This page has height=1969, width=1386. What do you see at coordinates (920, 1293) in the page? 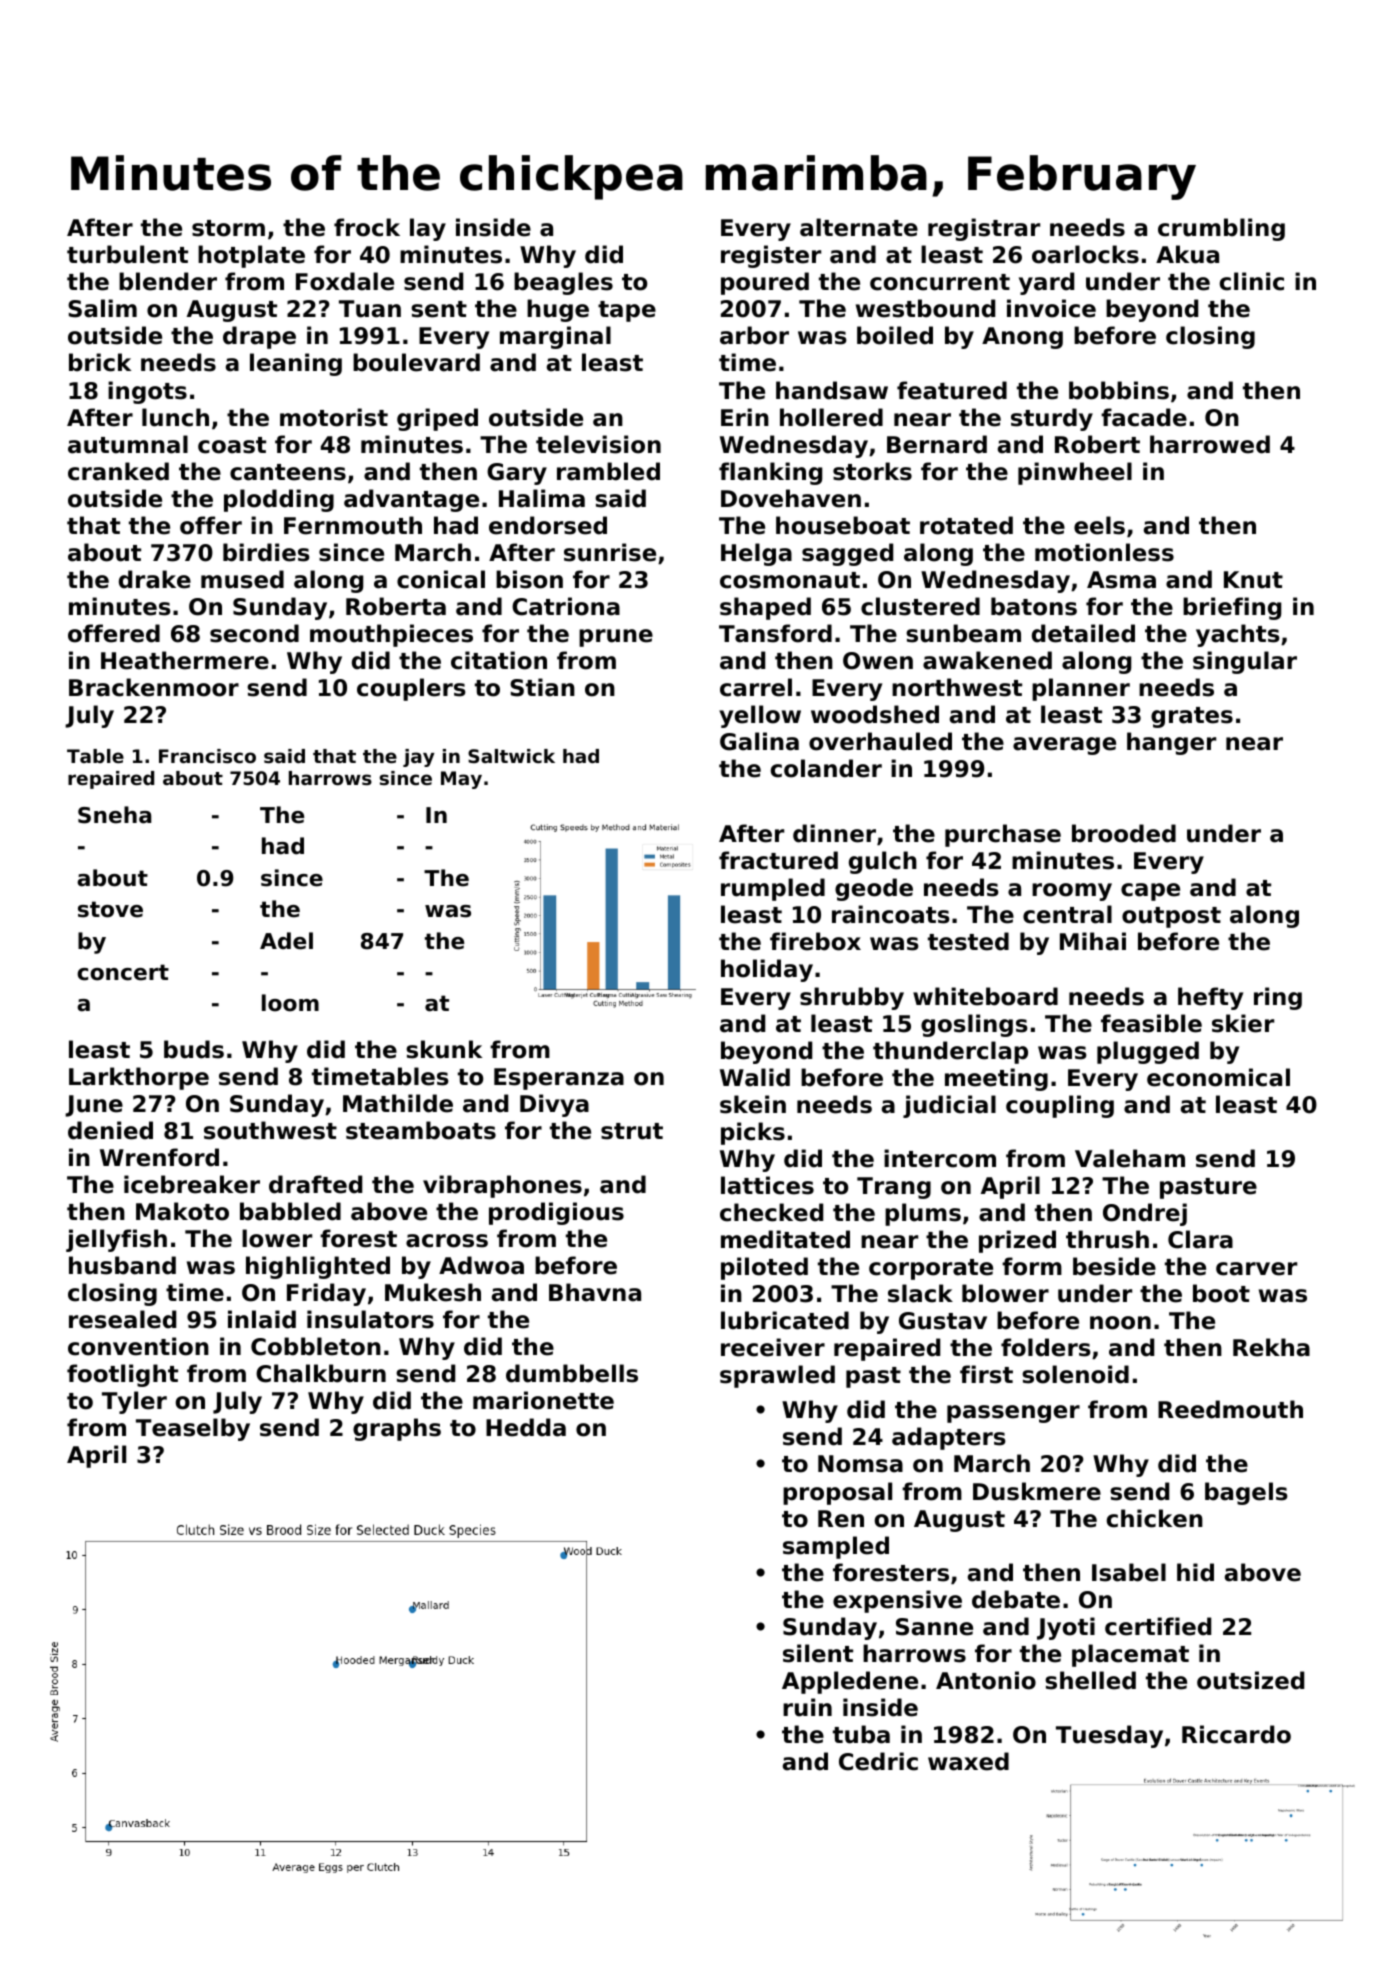
I see `slack` at bounding box center [920, 1293].
